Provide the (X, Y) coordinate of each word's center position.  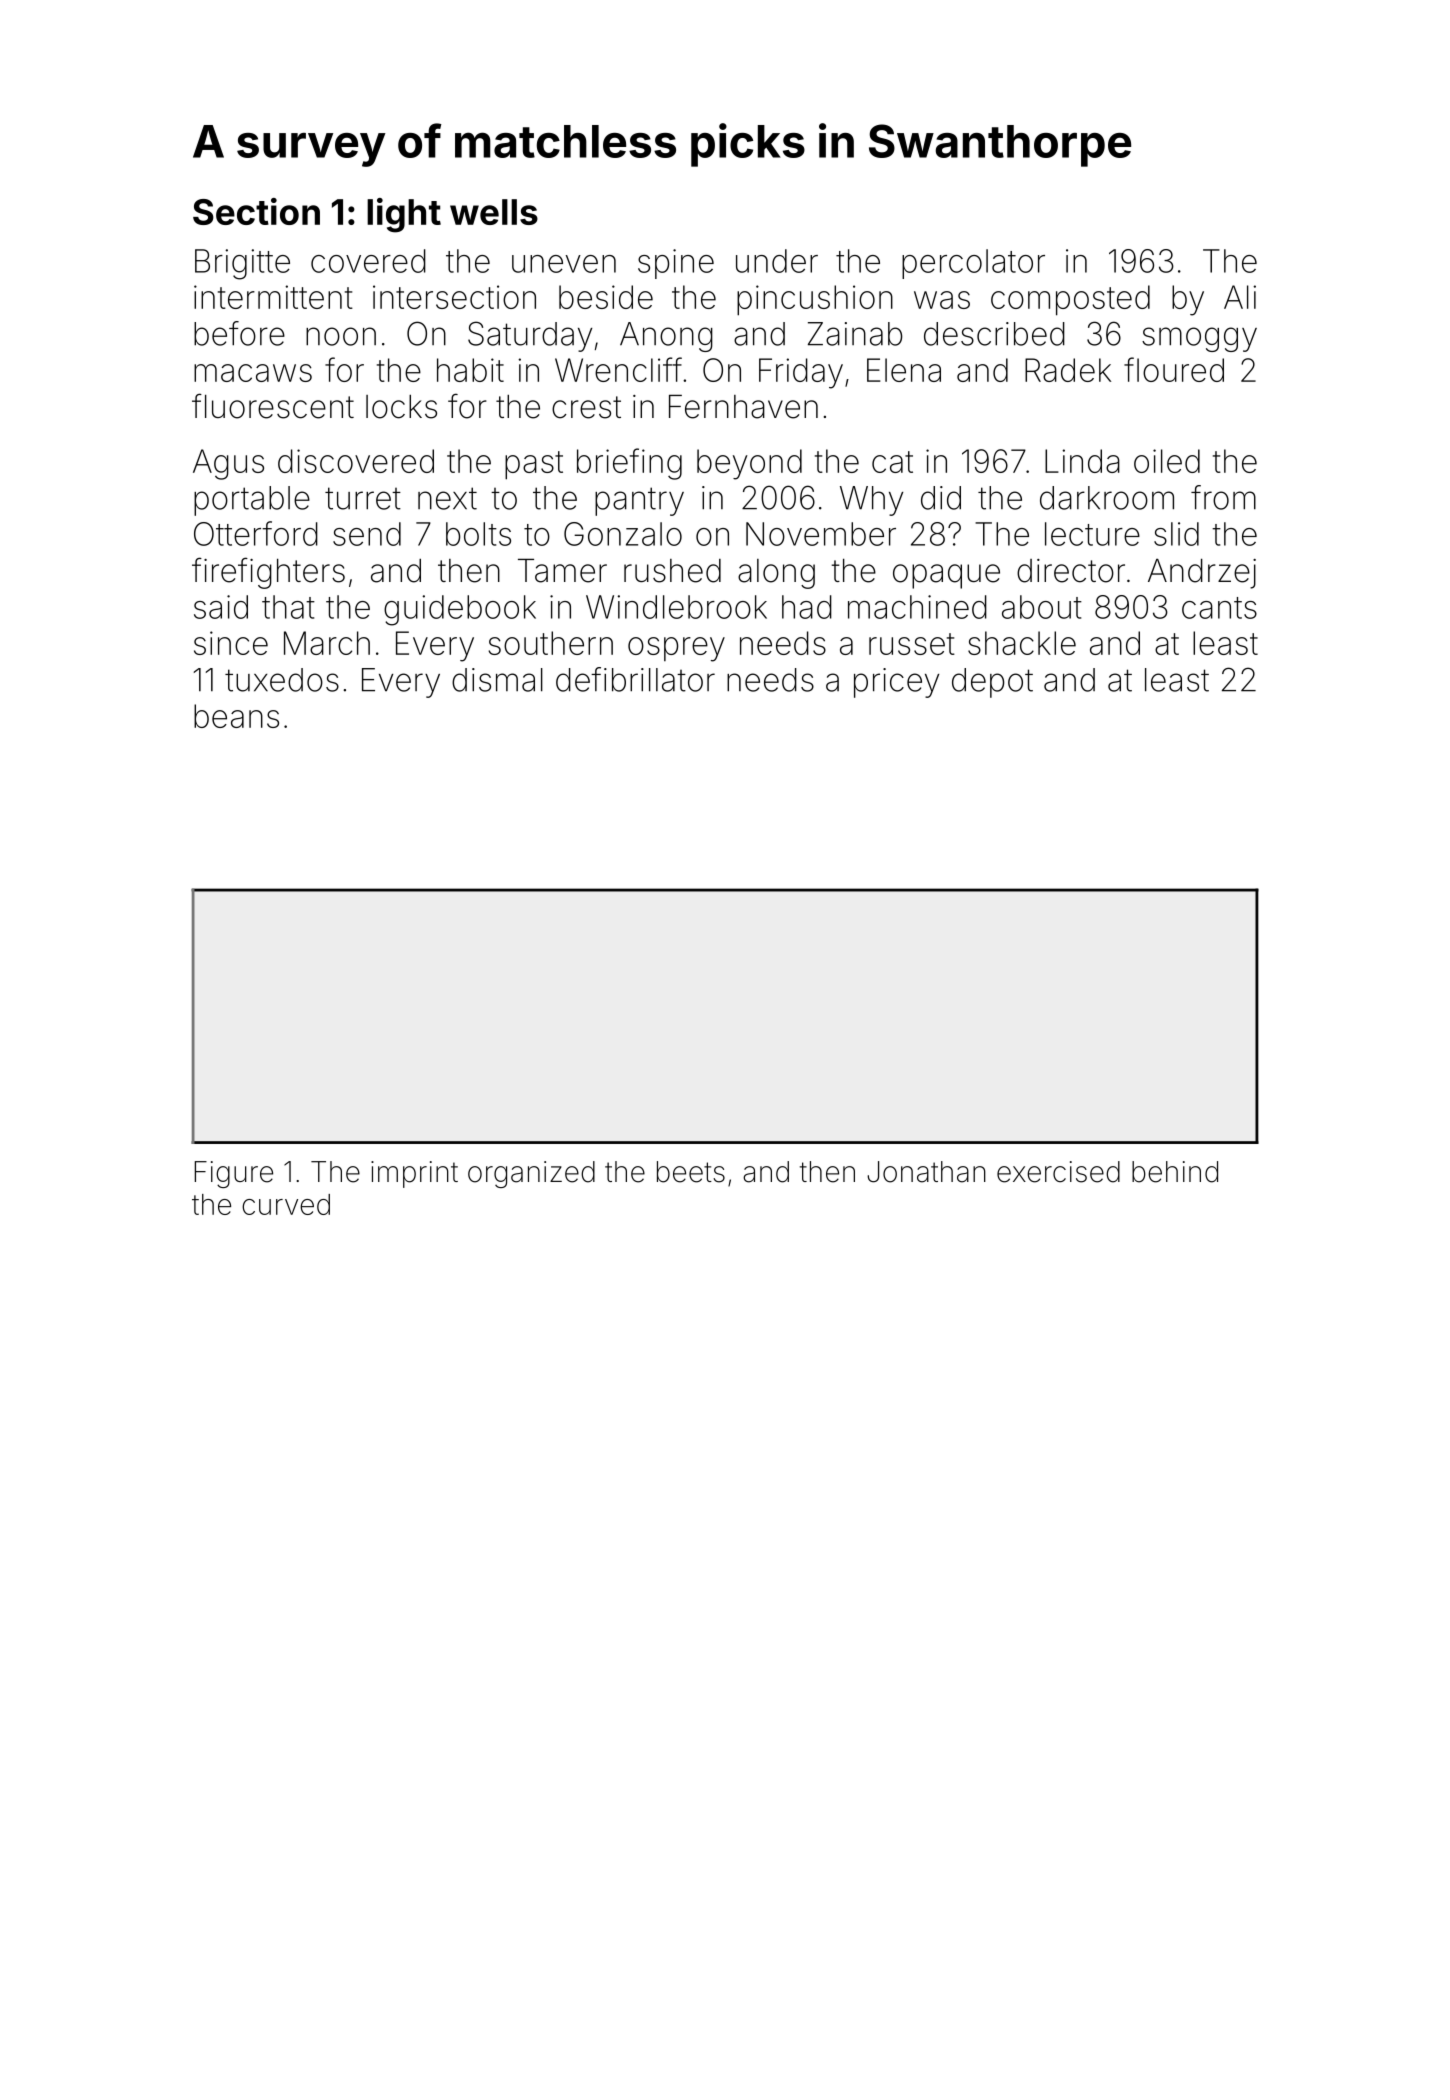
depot (992, 683)
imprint (414, 1174)
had (807, 607)
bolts (478, 534)
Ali (1240, 297)
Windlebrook (676, 607)
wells (494, 212)
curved (286, 1204)
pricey (896, 683)
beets (691, 1172)
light (404, 215)
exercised (1058, 1172)
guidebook (460, 610)
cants (1219, 608)
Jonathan (926, 1172)
